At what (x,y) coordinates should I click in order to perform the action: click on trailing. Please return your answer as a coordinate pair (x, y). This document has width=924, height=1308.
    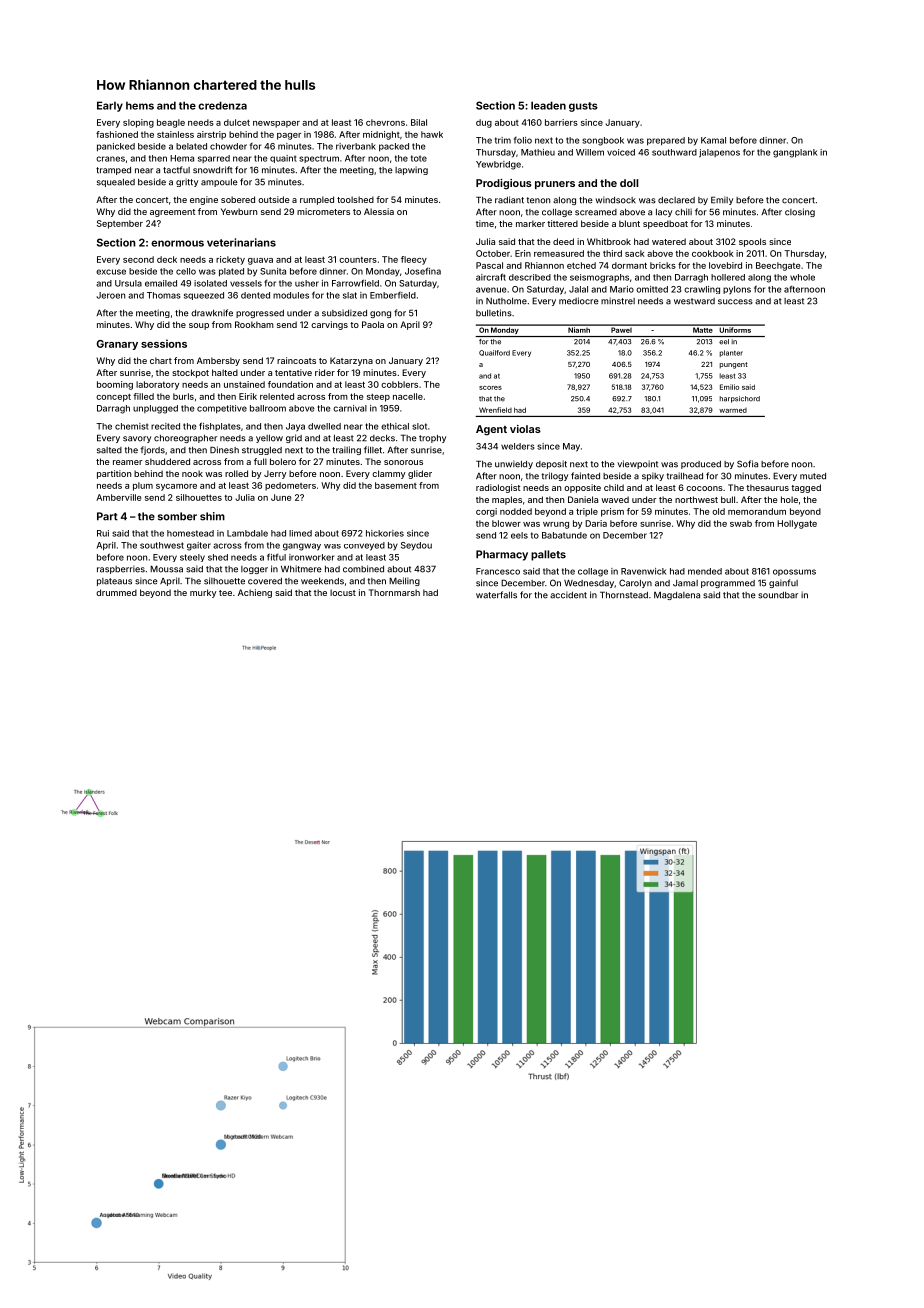
    Looking at the image, I should click on (346, 450).
